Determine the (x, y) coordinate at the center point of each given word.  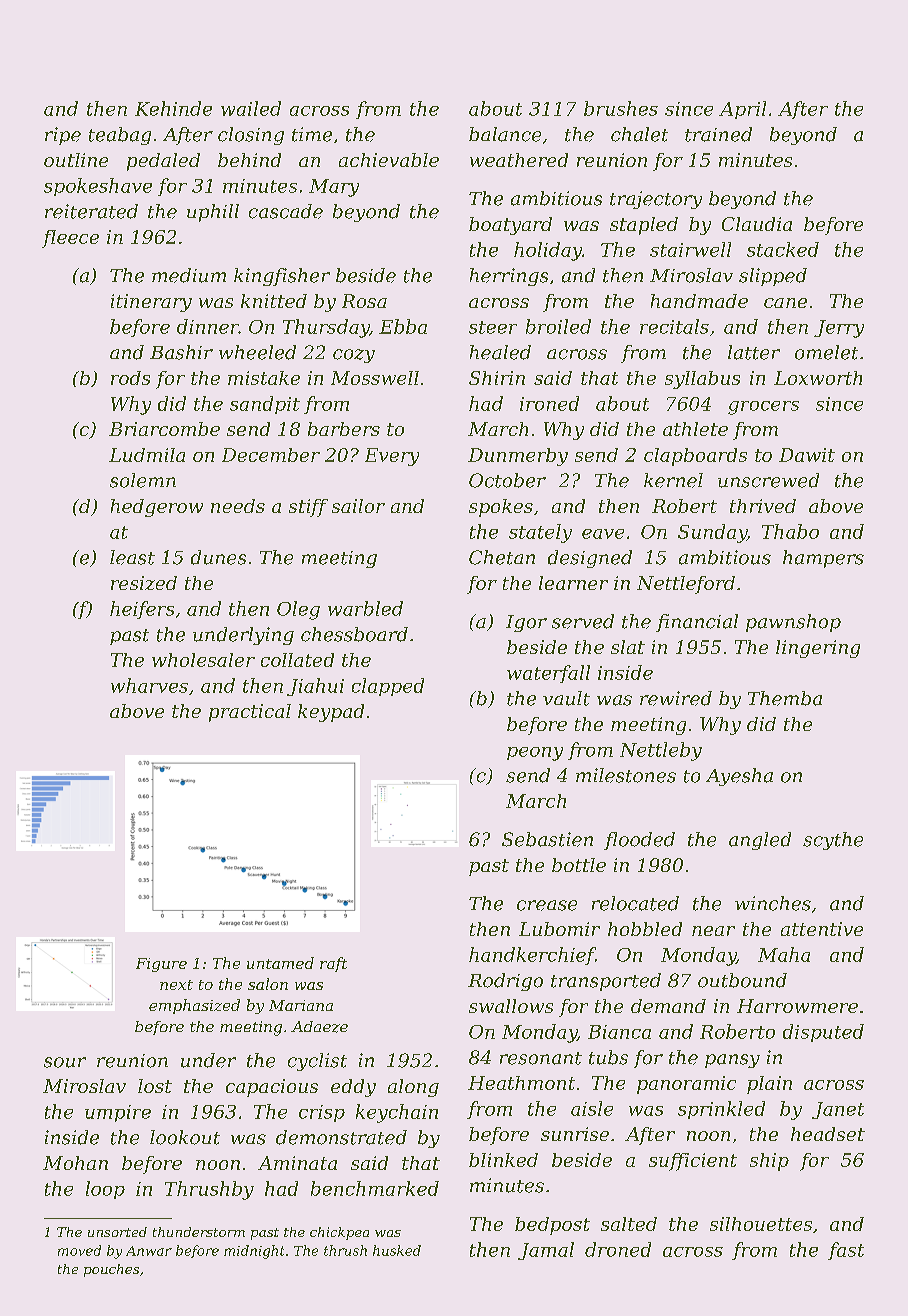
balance (505, 134)
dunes (218, 557)
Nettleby (661, 751)
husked (397, 1250)
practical (250, 713)
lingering (818, 649)
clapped (388, 687)
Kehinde (173, 108)
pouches (111, 1270)
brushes (621, 108)
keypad (331, 713)
